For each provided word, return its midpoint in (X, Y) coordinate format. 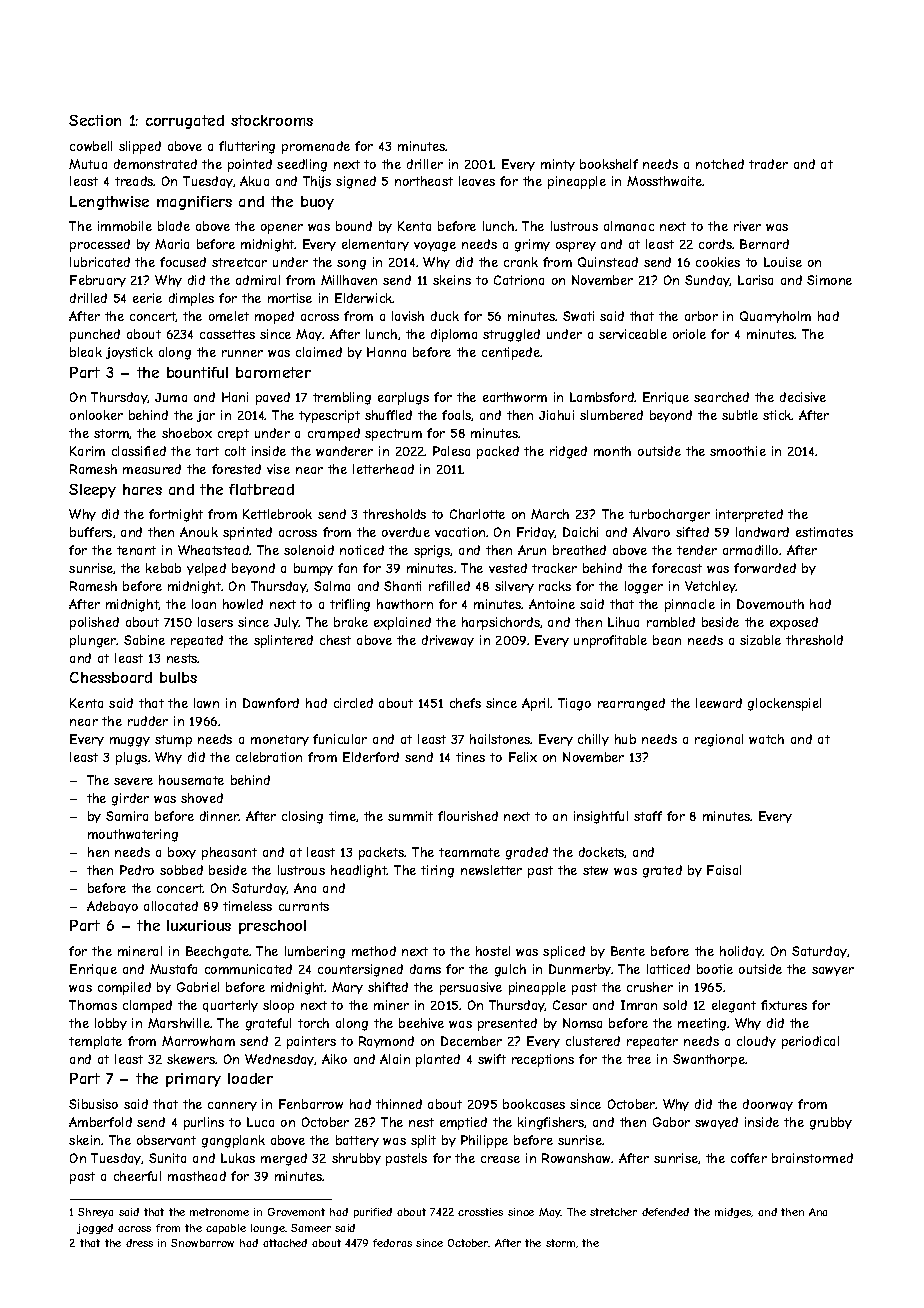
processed (100, 245)
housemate (191, 780)
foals (457, 415)
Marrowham (198, 1041)
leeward (719, 703)
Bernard (764, 244)
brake (351, 622)
